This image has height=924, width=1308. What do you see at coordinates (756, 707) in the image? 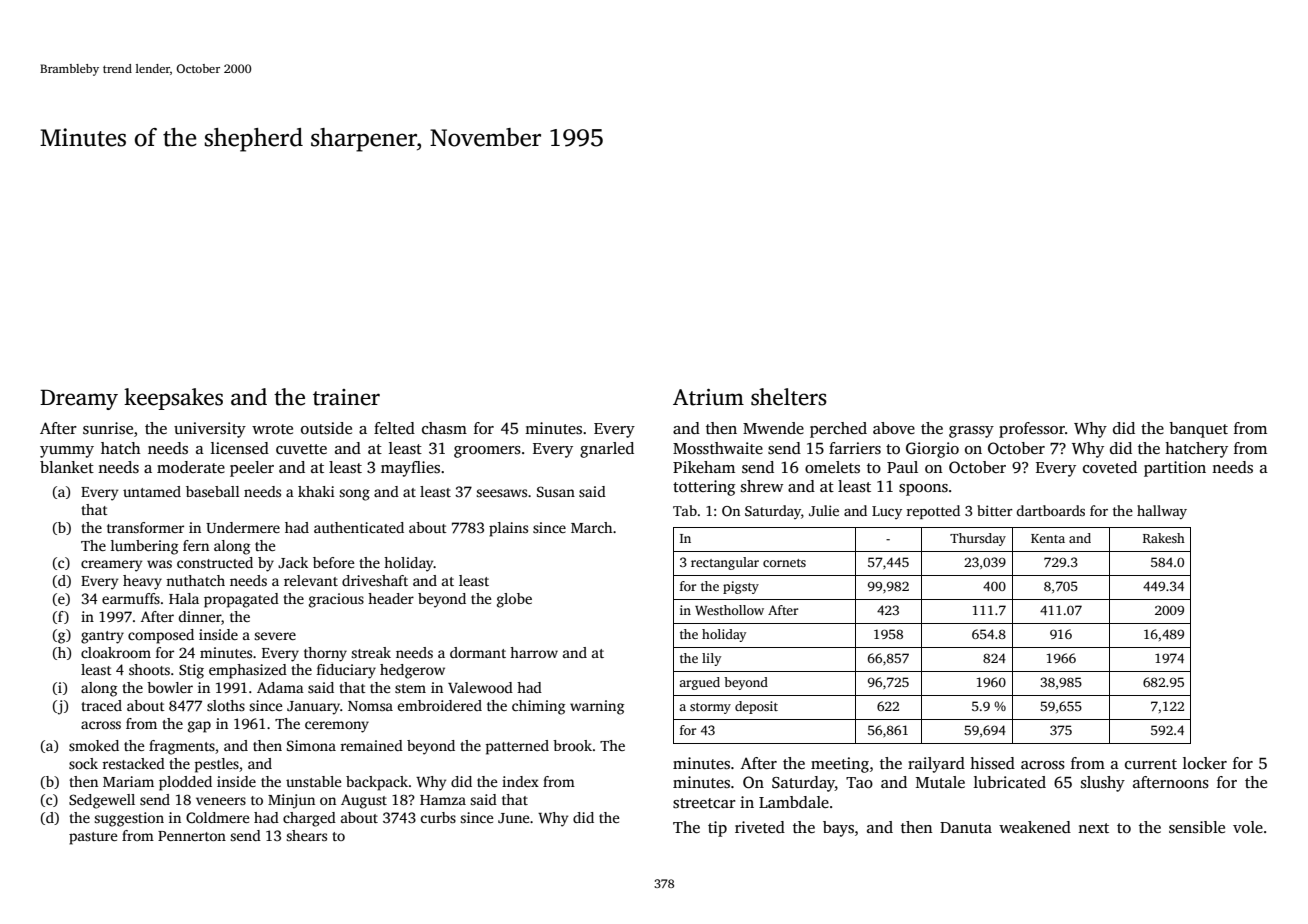
I see `deposit` at bounding box center [756, 707].
